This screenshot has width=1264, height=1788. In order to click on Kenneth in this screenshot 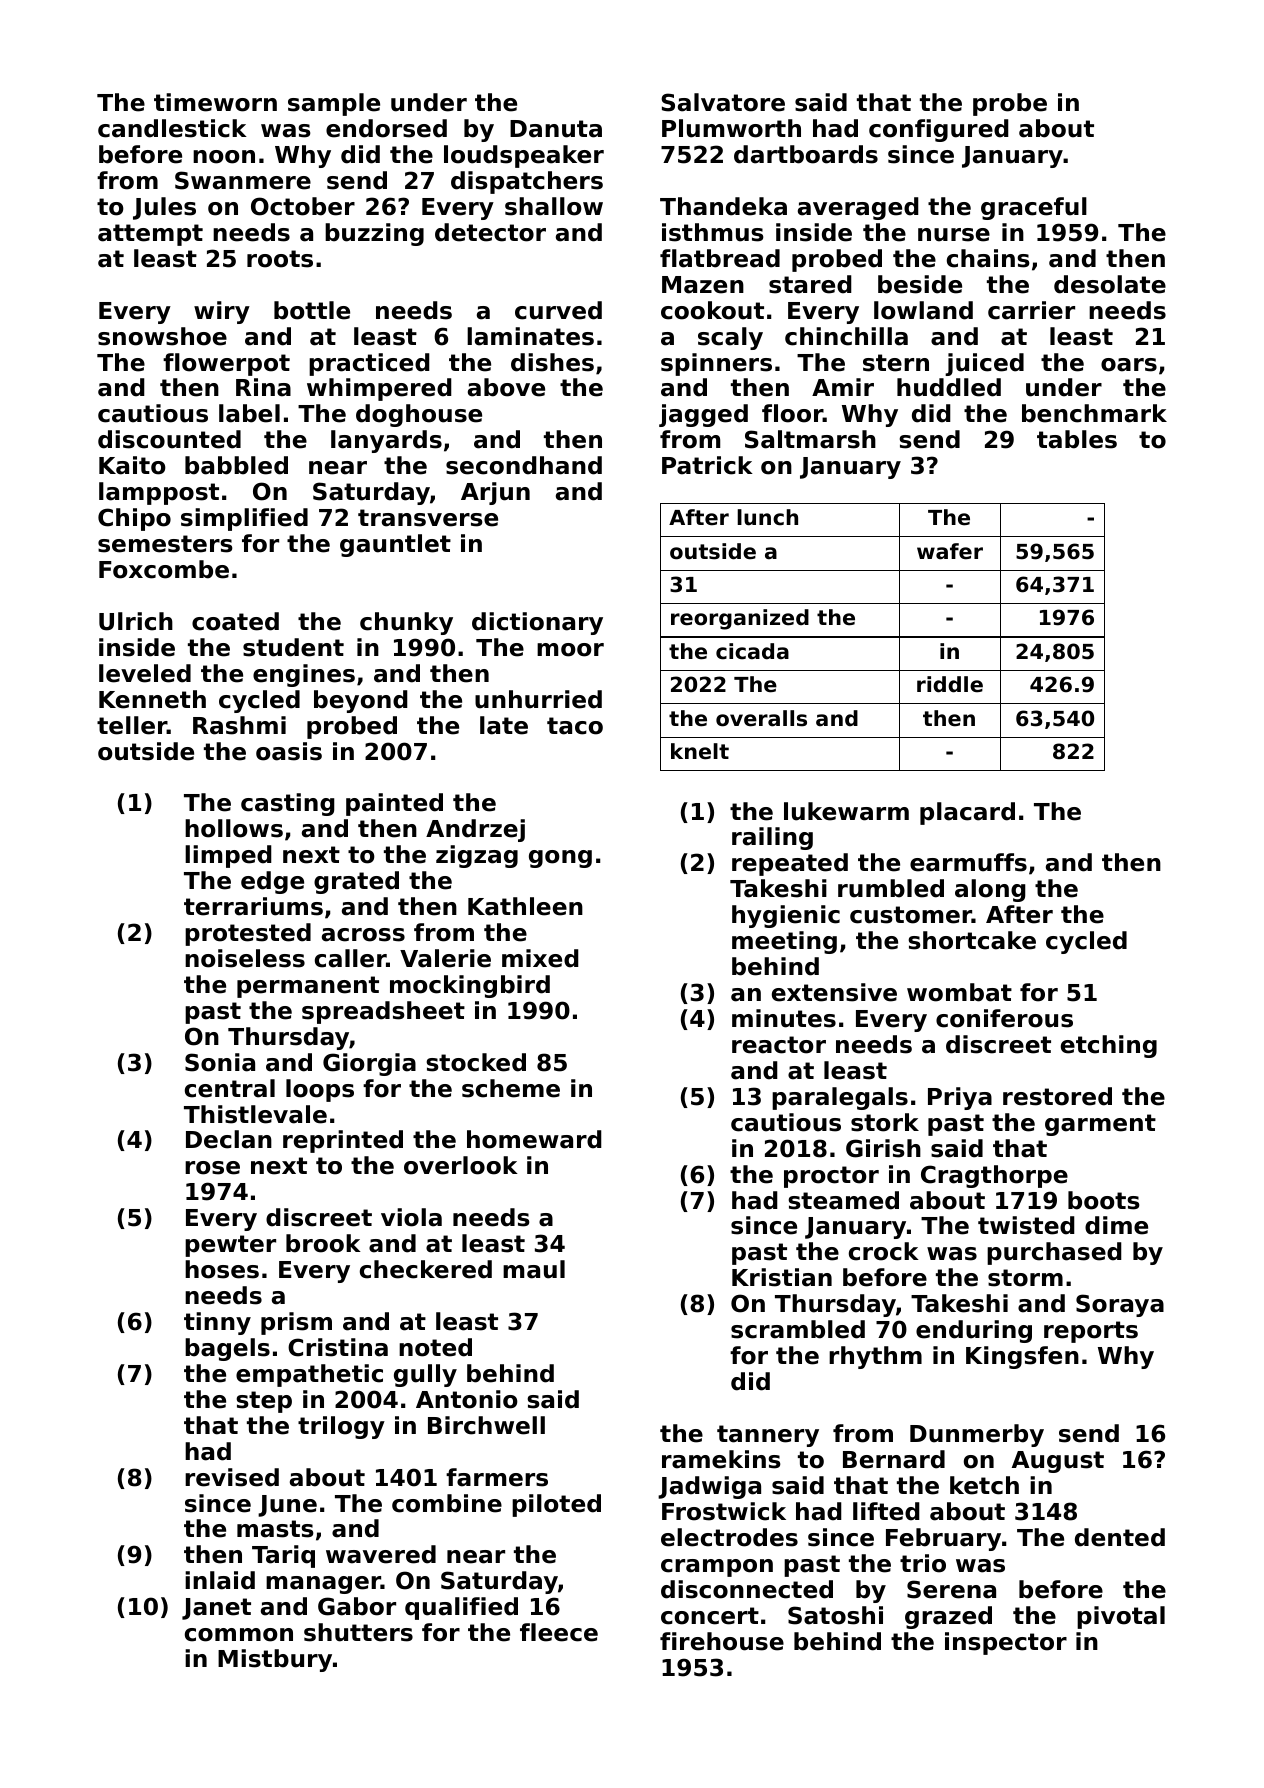, I will do `click(152, 699)`.
